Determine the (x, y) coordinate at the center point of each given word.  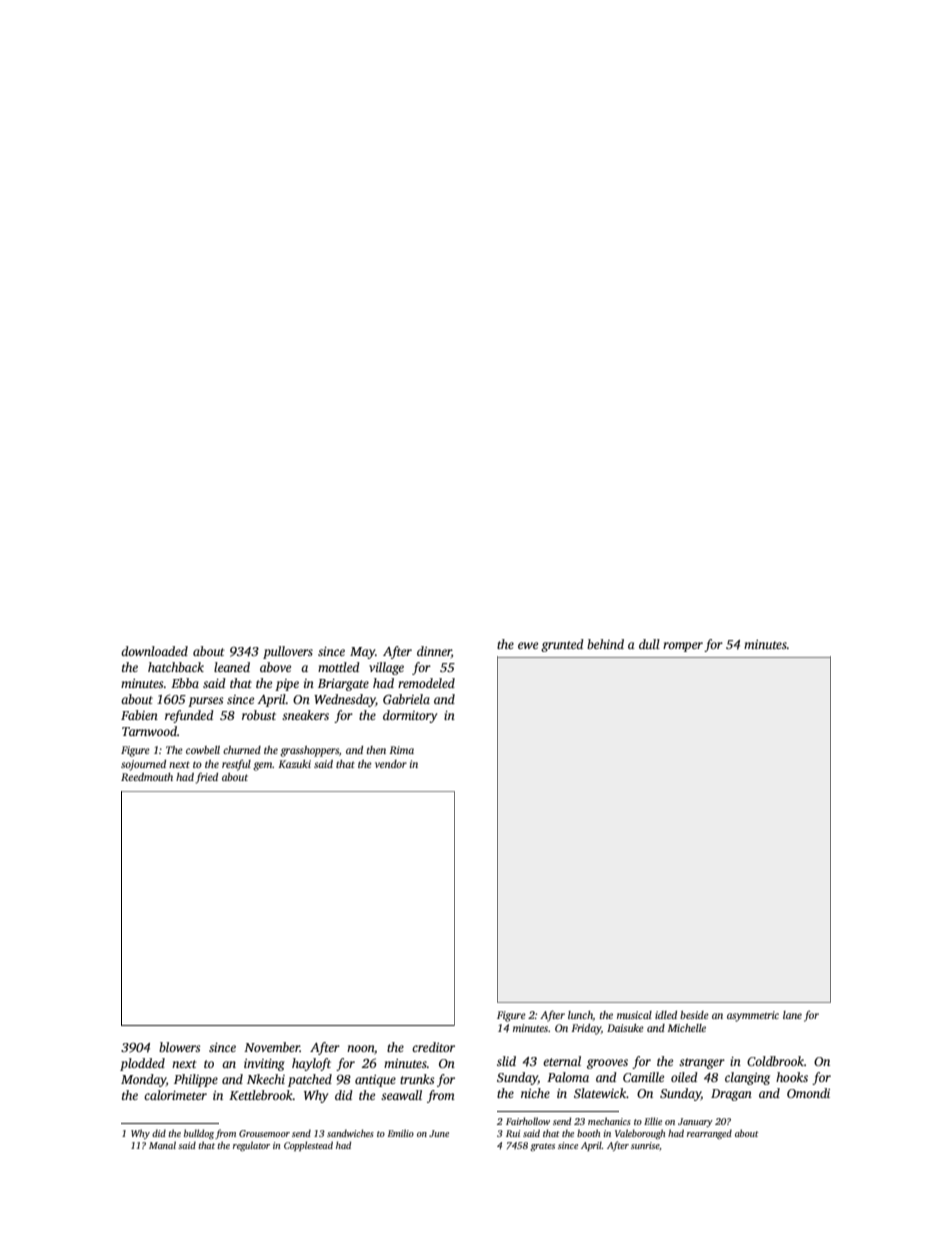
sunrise (645, 1145)
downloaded (154, 651)
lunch (580, 1016)
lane (792, 1015)
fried (207, 778)
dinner (434, 651)
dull (649, 644)
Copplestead (308, 1146)
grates (542, 1147)
